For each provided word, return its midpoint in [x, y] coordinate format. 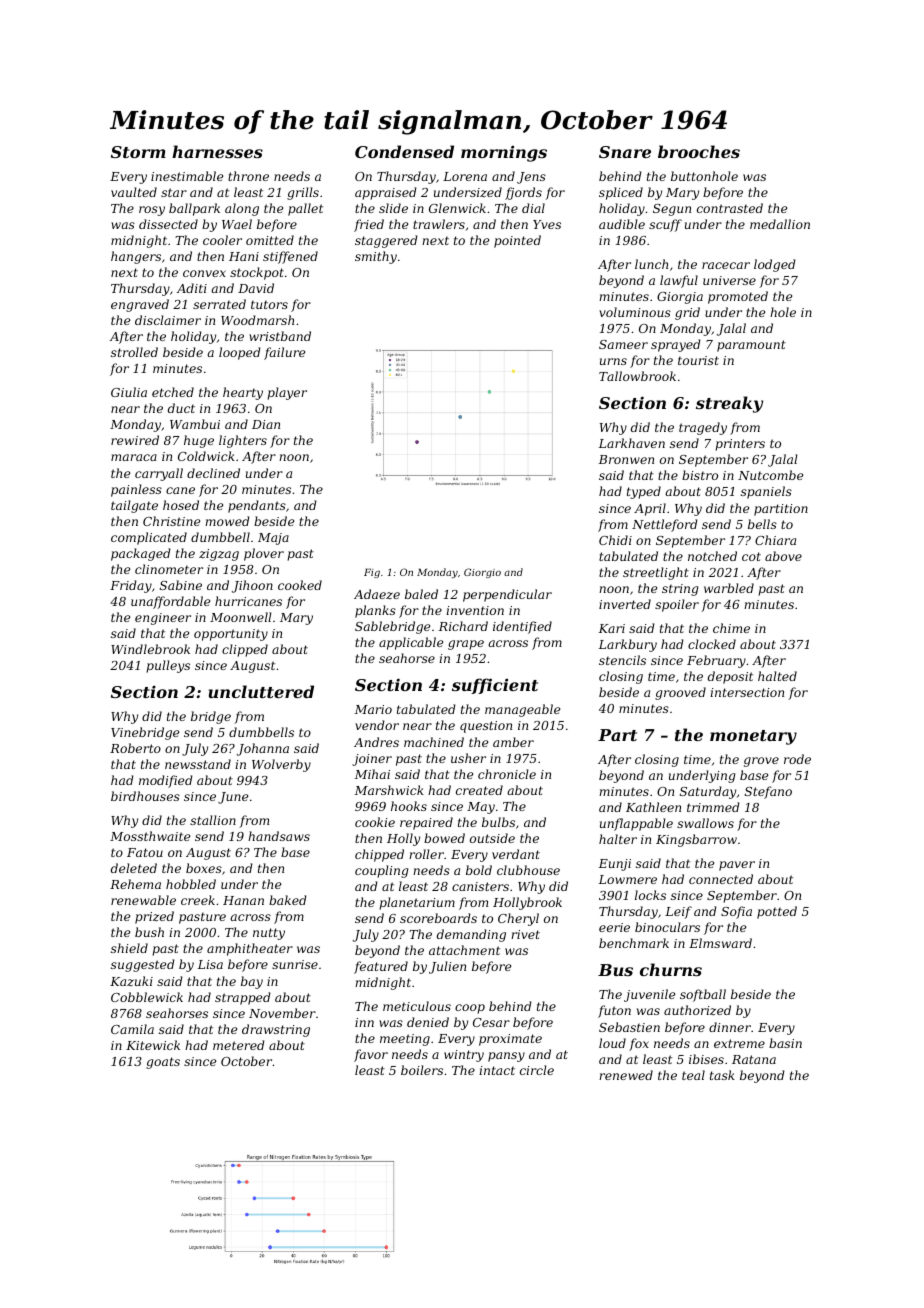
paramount [751, 346]
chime [731, 628]
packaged [141, 554]
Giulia [129, 392]
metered [239, 1045]
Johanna [263, 749]
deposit [730, 677]
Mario [373, 709]
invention [475, 610]
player [287, 393]
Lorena [465, 176]
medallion [780, 224]
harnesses [217, 151]
